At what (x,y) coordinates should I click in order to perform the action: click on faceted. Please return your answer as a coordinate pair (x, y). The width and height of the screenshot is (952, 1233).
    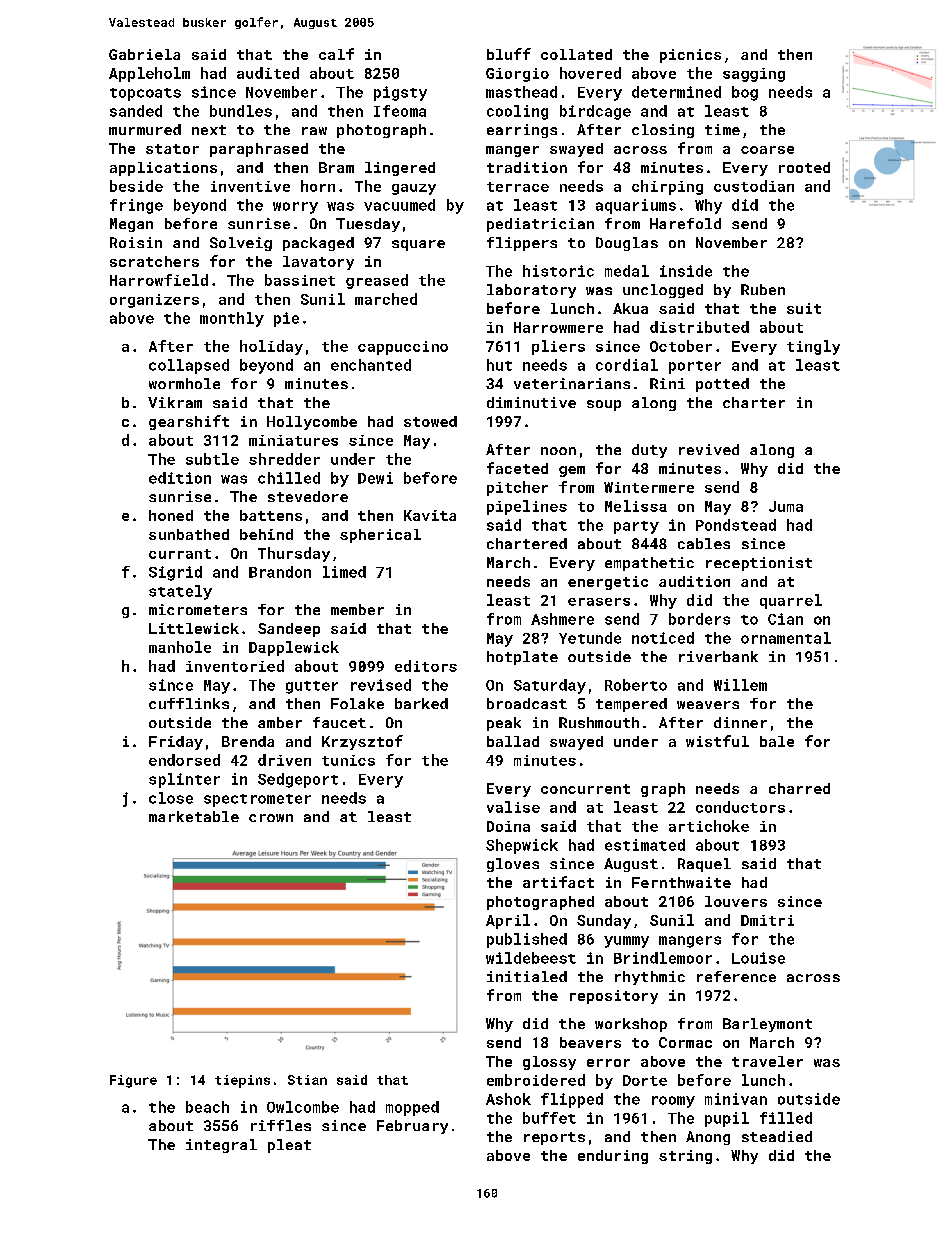
    Looking at the image, I should click on (517, 468).
